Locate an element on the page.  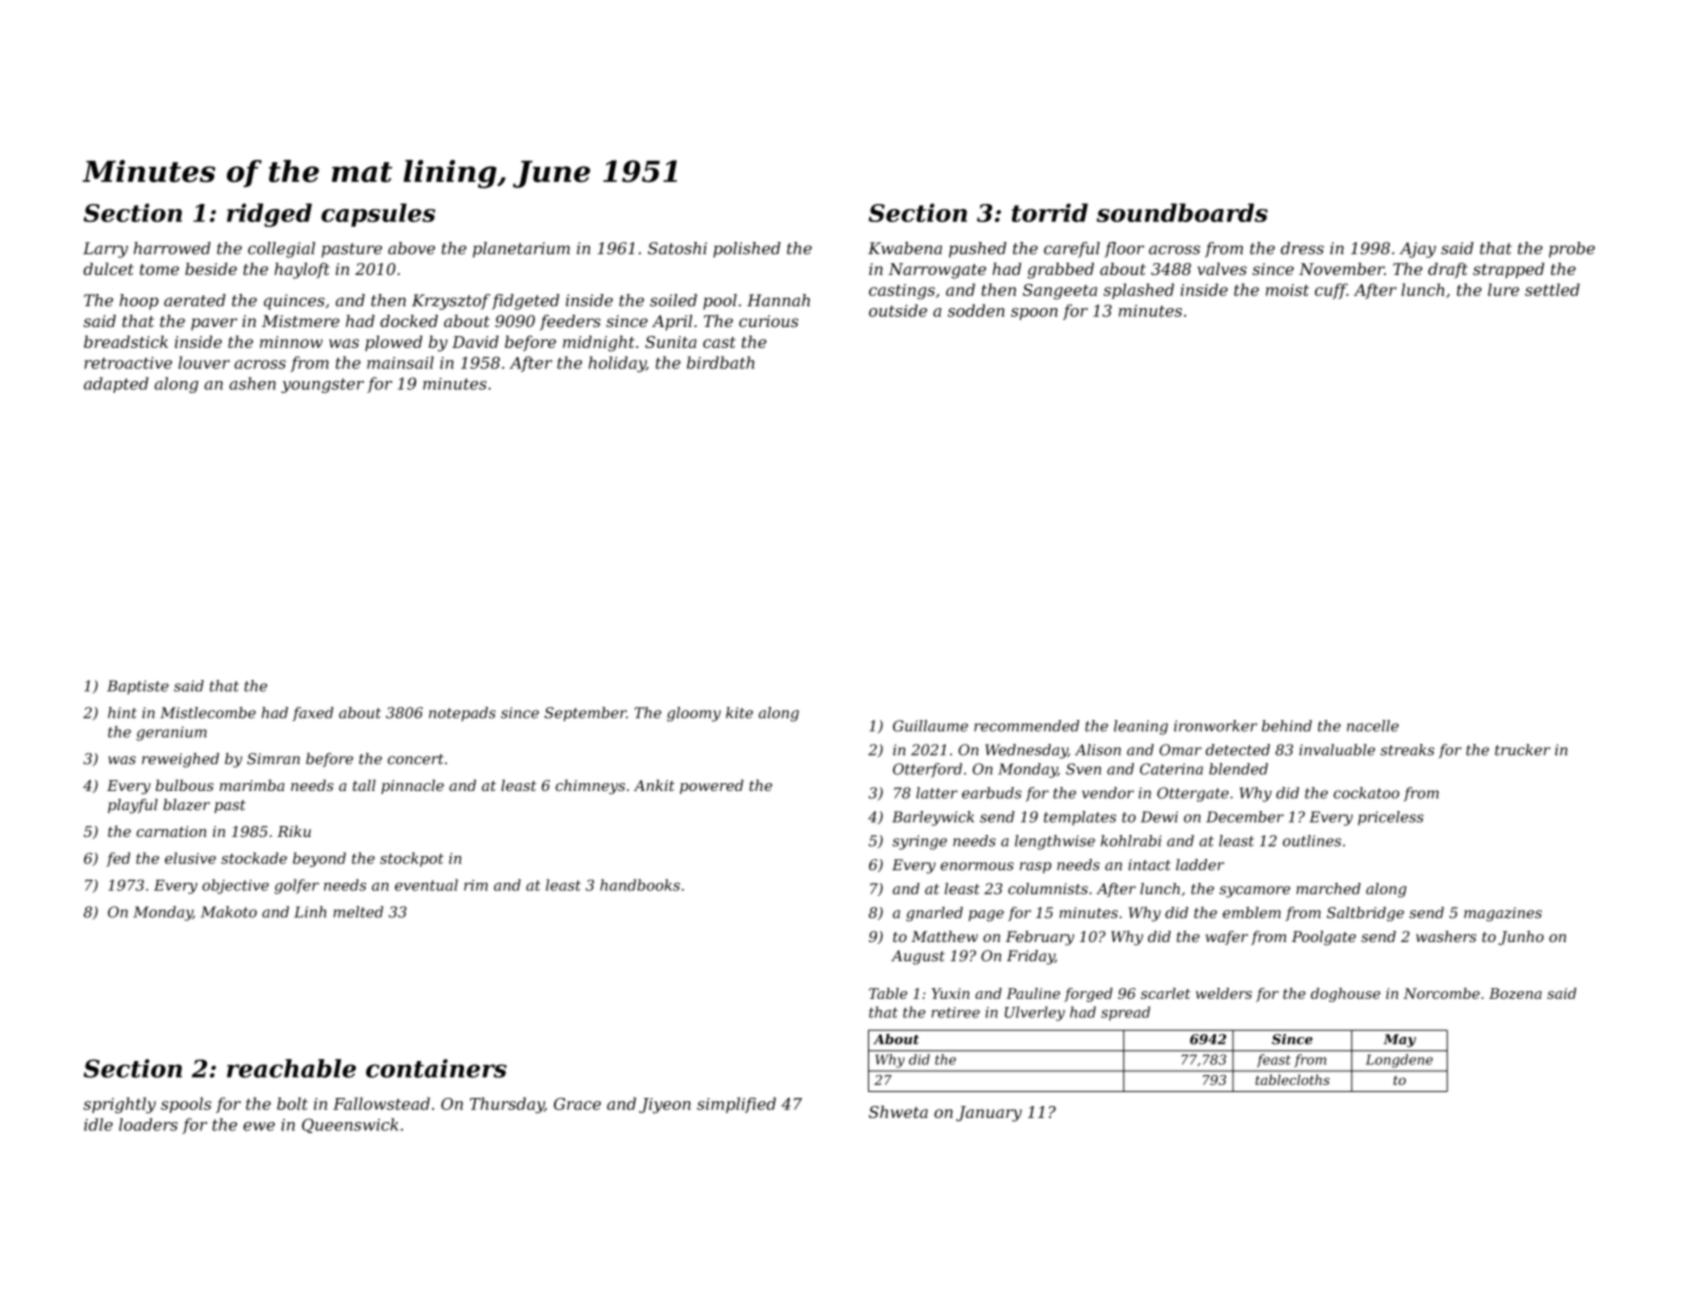
idle is located at coordinates (98, 1124).
